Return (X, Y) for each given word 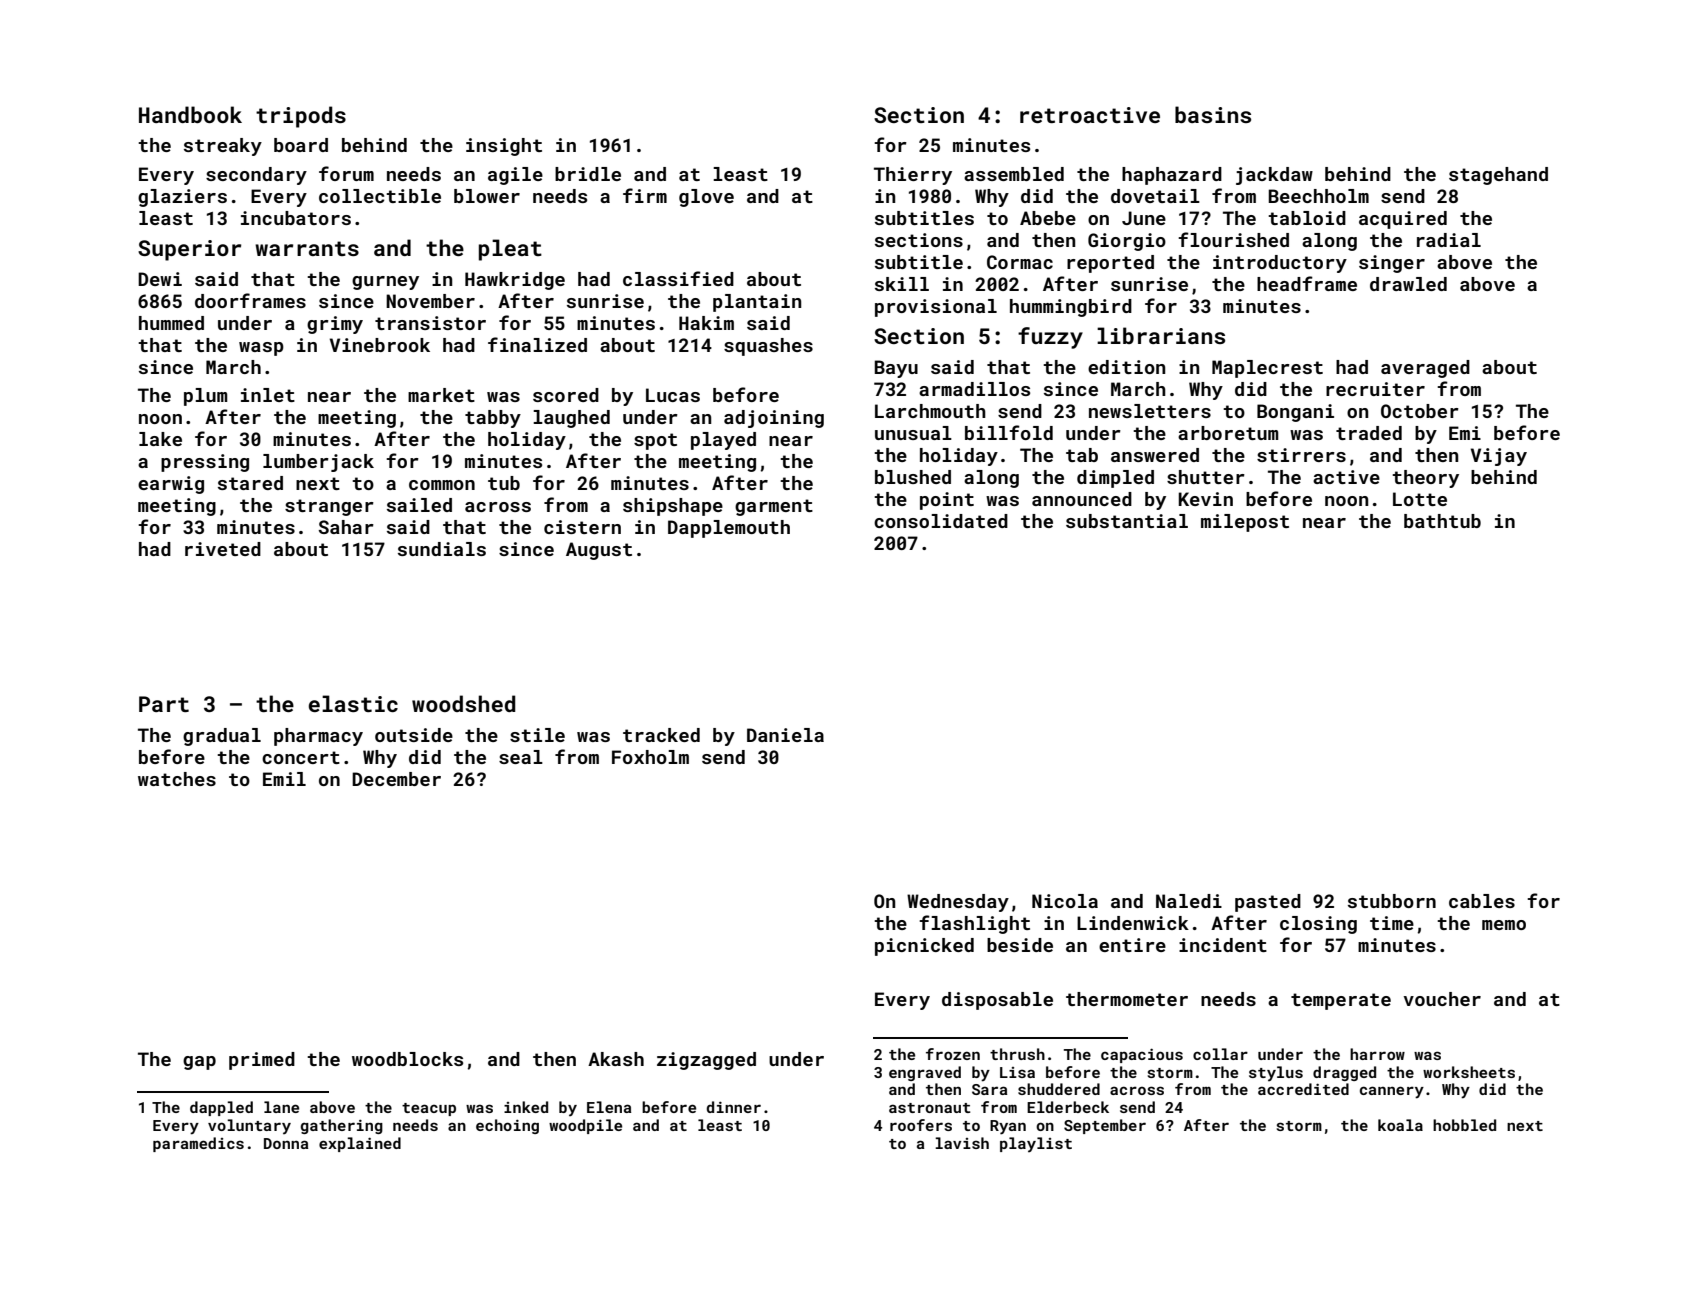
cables (1482, 901)
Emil (284, 779)
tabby (493, 419)
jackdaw (1274, 176)
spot (655, 441)
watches (177, 779)
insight (504, 147)
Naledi (1189, 901)
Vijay (1499, 457)
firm (645, 195)
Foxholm (650, 757)
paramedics (198, 1144)
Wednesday (958, 903)
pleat (510, 250)
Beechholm (1319, 196)
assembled (1014, 174)
